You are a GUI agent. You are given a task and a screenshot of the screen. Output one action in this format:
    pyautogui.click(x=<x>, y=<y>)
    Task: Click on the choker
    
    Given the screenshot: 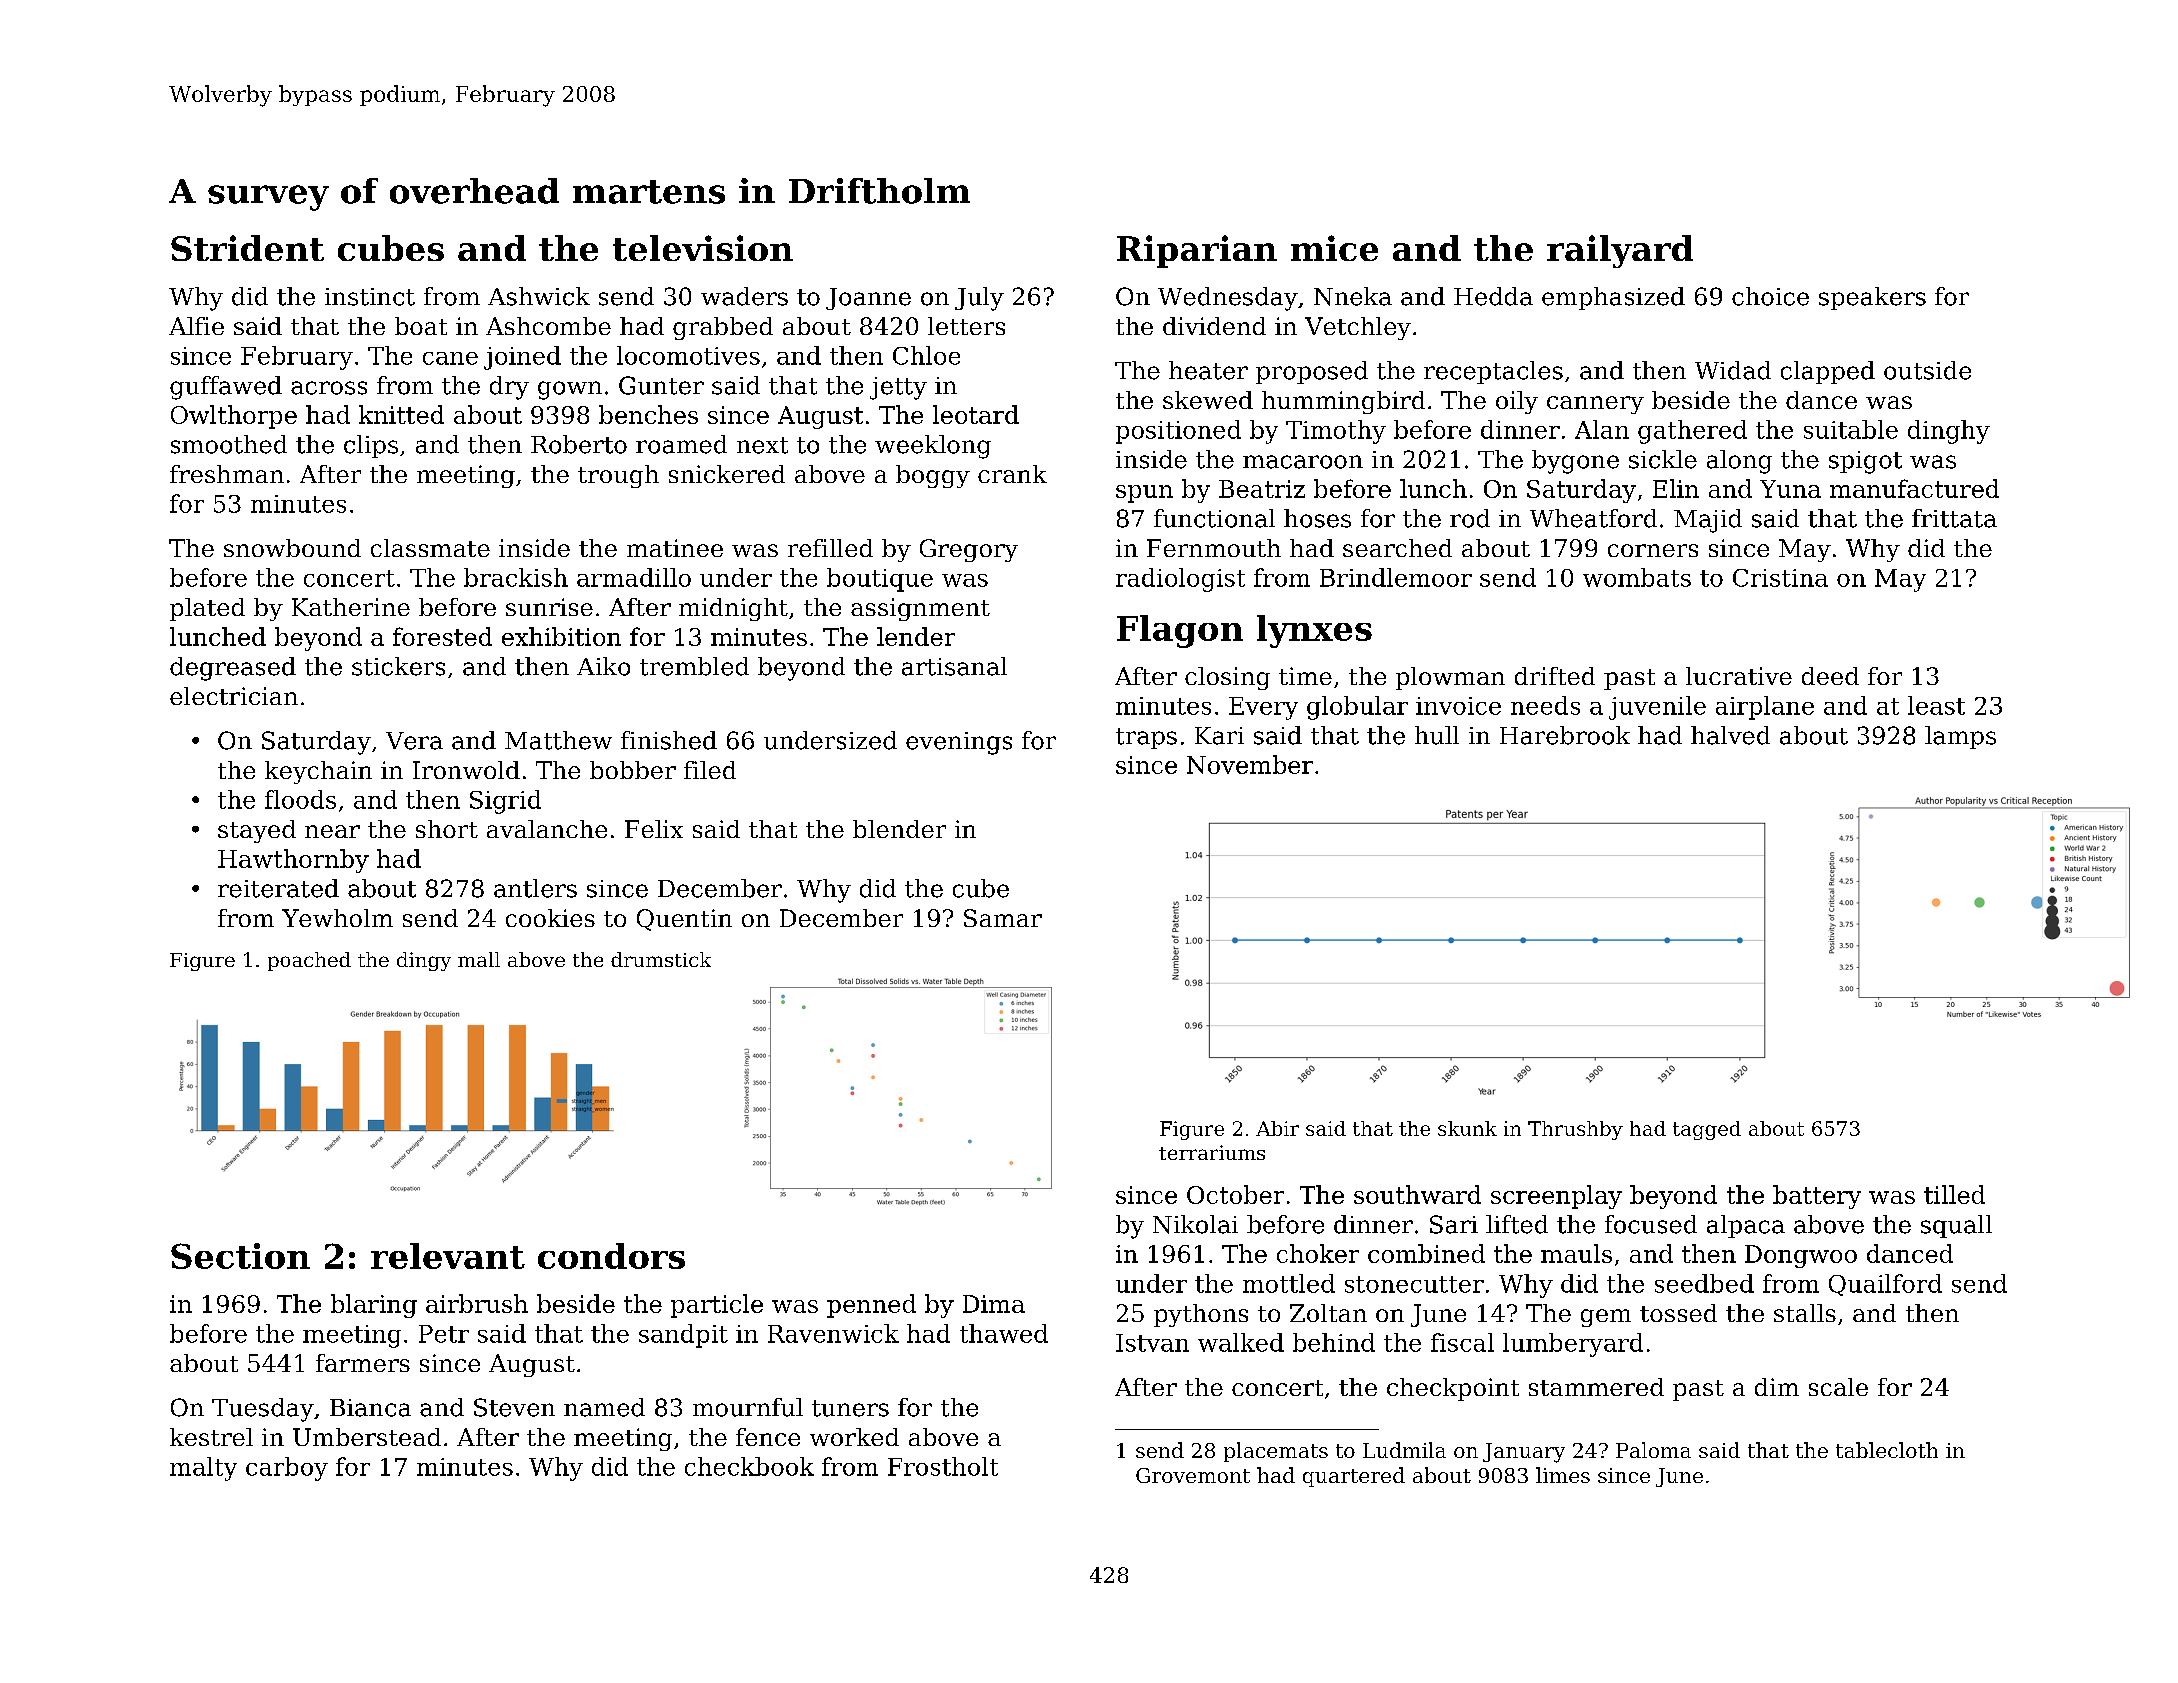 What is the action you would take?
    pyautogui.click(x=1318, y=1253)
